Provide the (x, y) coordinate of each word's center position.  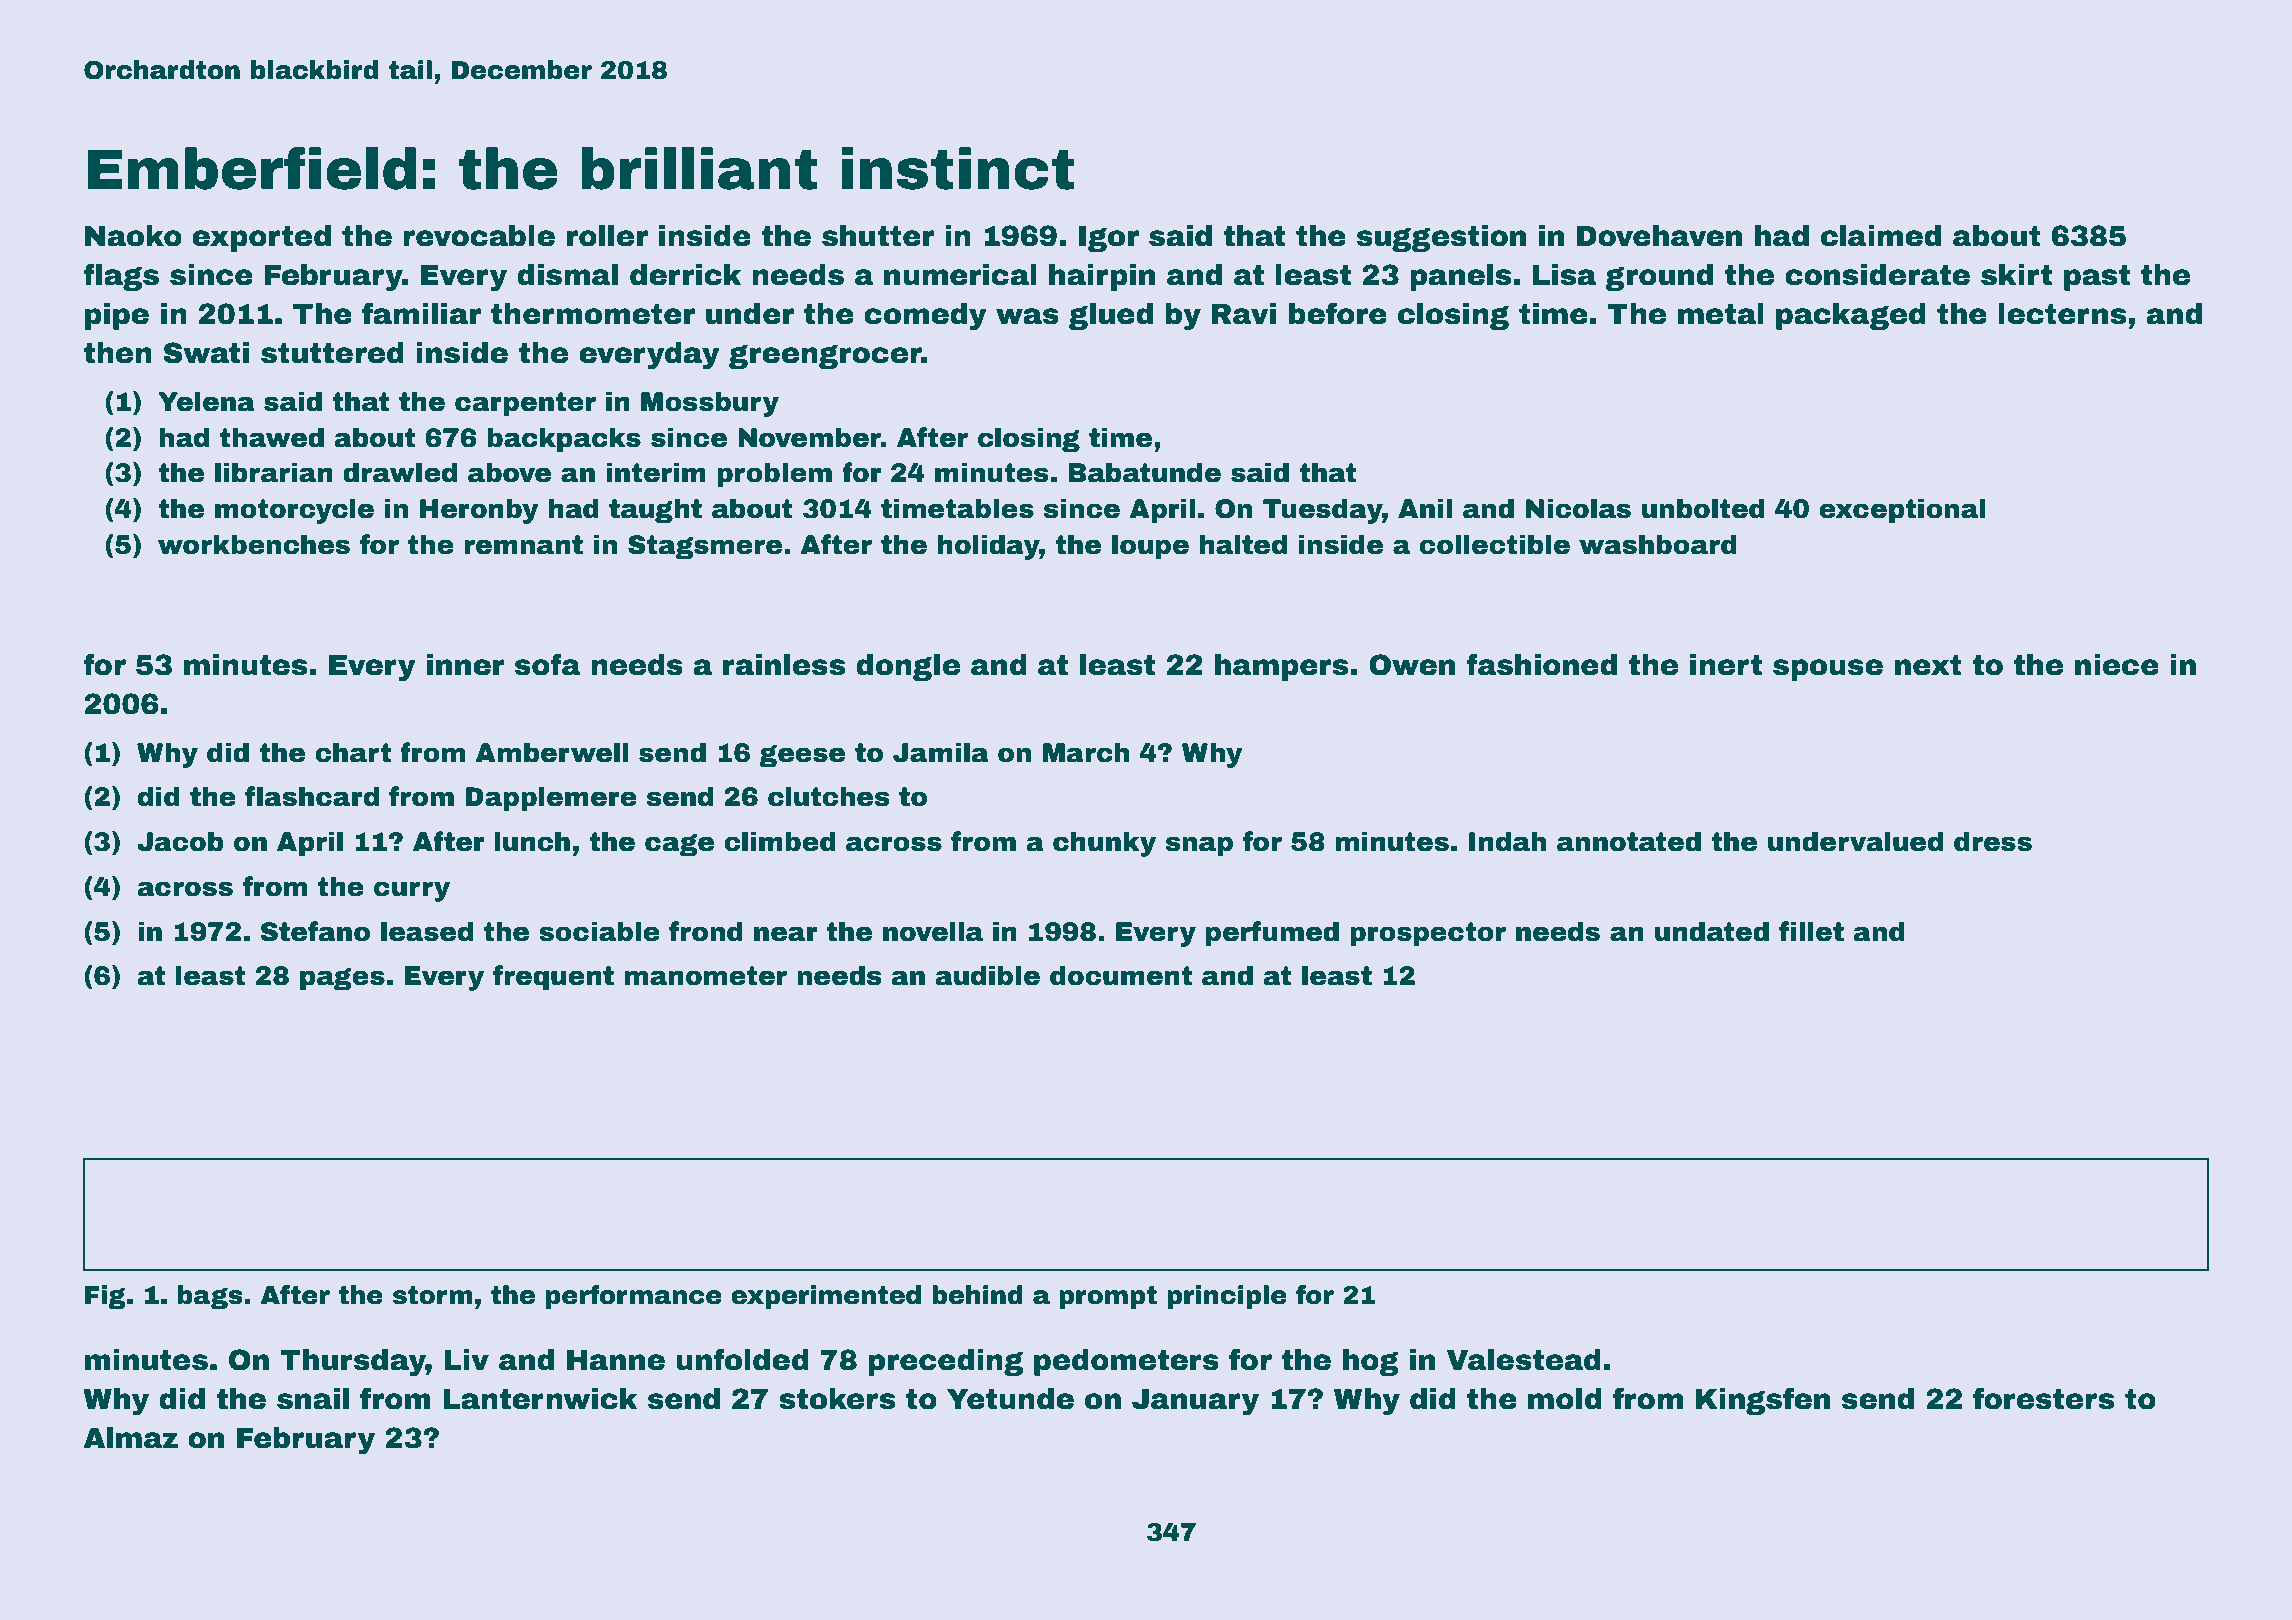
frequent (553, 978)
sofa (548, 664)
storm (433, 1295)
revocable (479, 236)
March (1086, 752)
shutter (878, 236)
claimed (1881, 236)
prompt (1108, 1297)
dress (1993, 841)
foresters (2043, 1398)
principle (1227, 1297)
